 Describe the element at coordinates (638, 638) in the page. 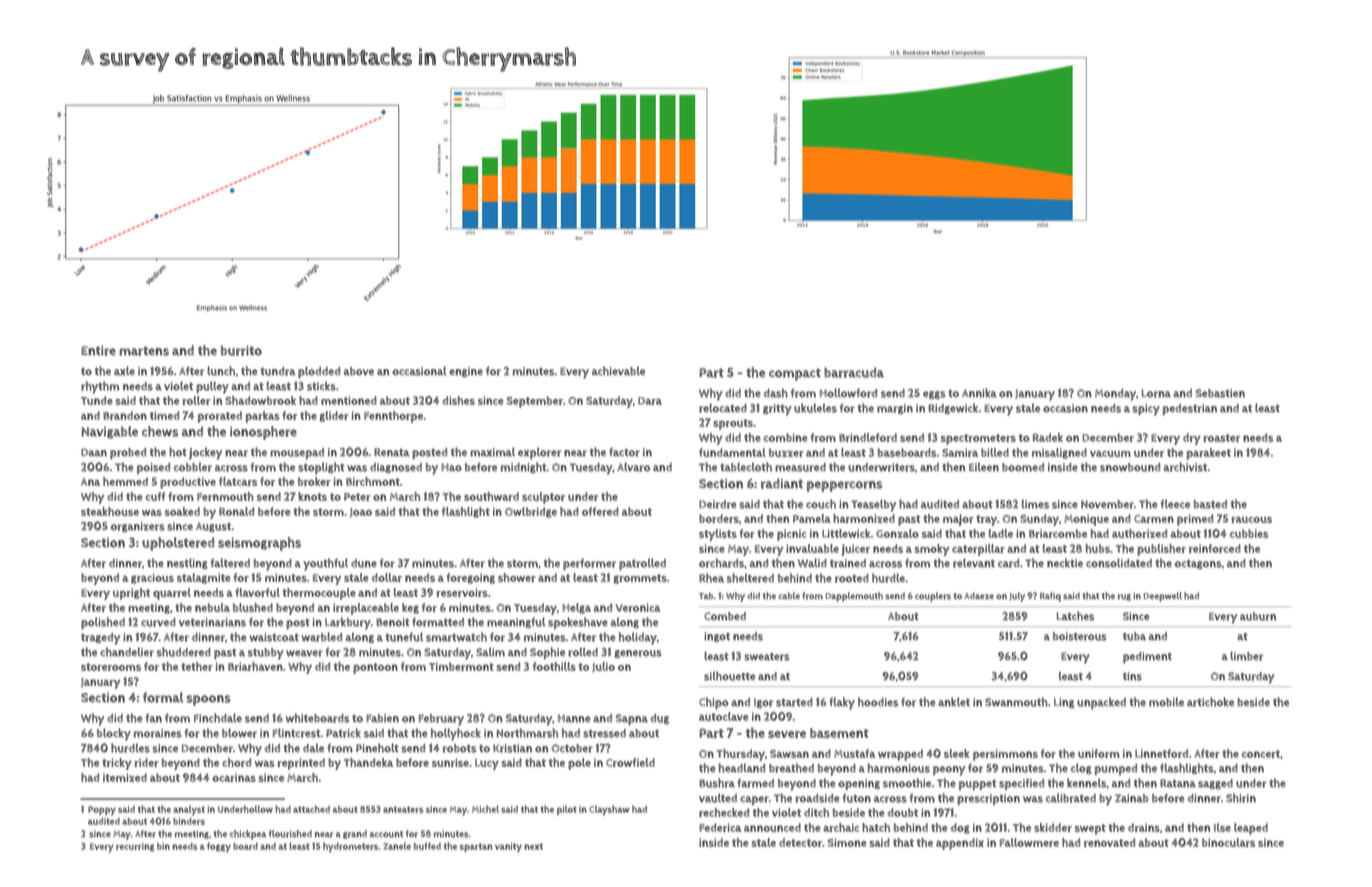

I see `holiday` at that location.
